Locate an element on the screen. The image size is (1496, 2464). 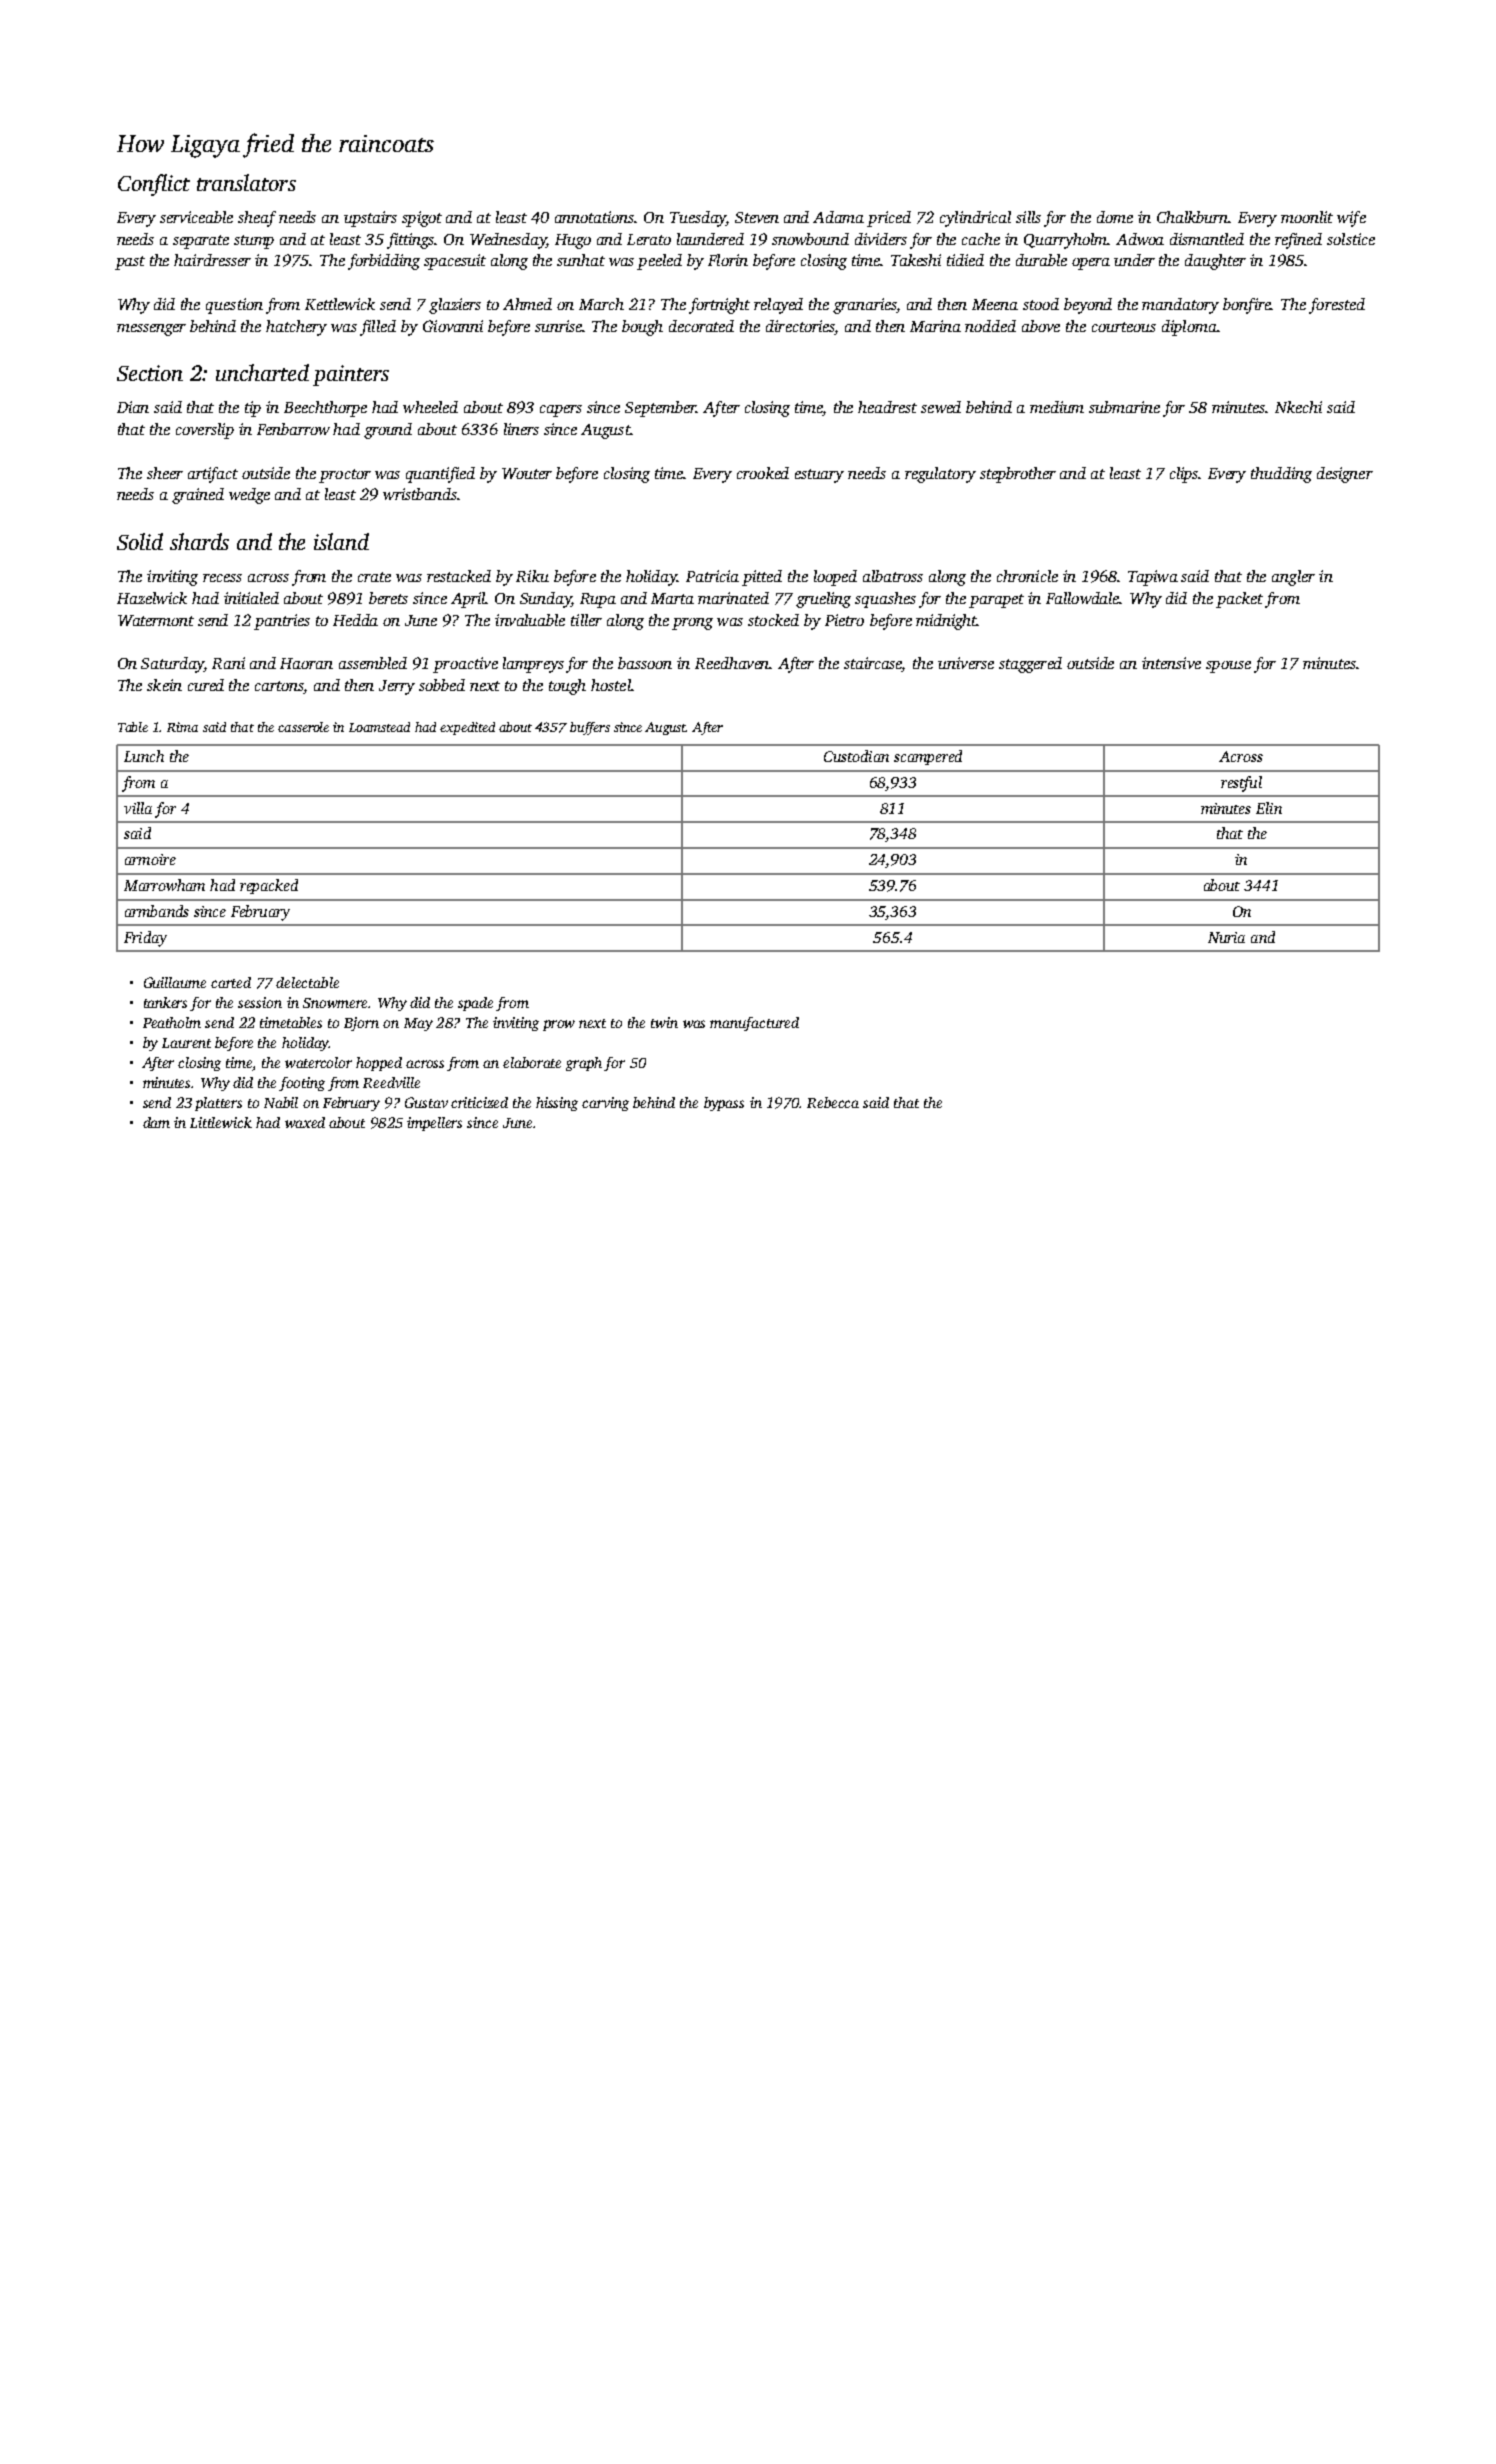
ground is located at coordinates (388, 431).
